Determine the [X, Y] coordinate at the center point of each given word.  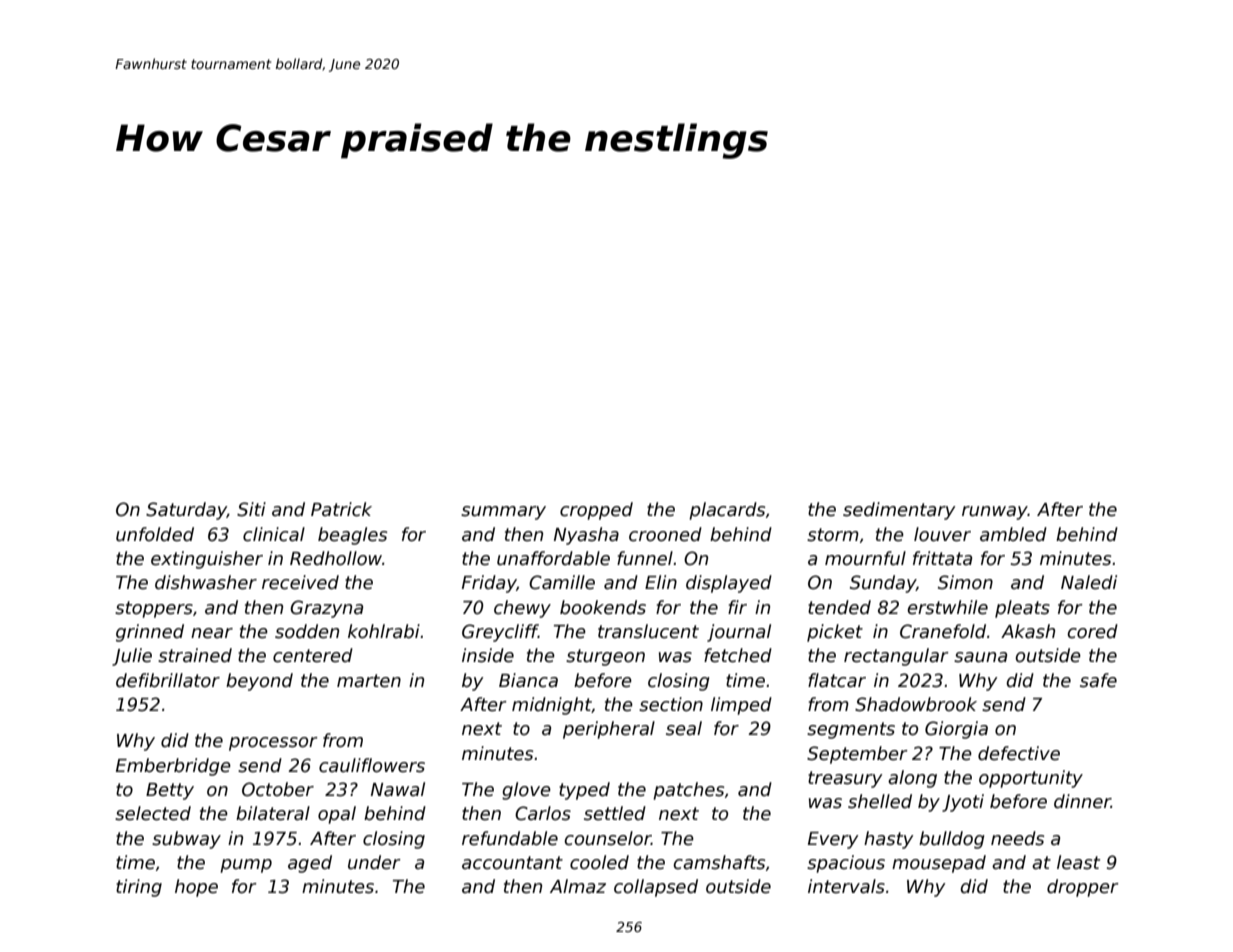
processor [273, 744]
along [912, 779]
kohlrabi [384, 631]
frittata [942, 558]
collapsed [656, 888]
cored [1092, 631]
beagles [352, 536]
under [374, 862]
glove [526, 791]
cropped [596, 511]
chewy [522, 609]
